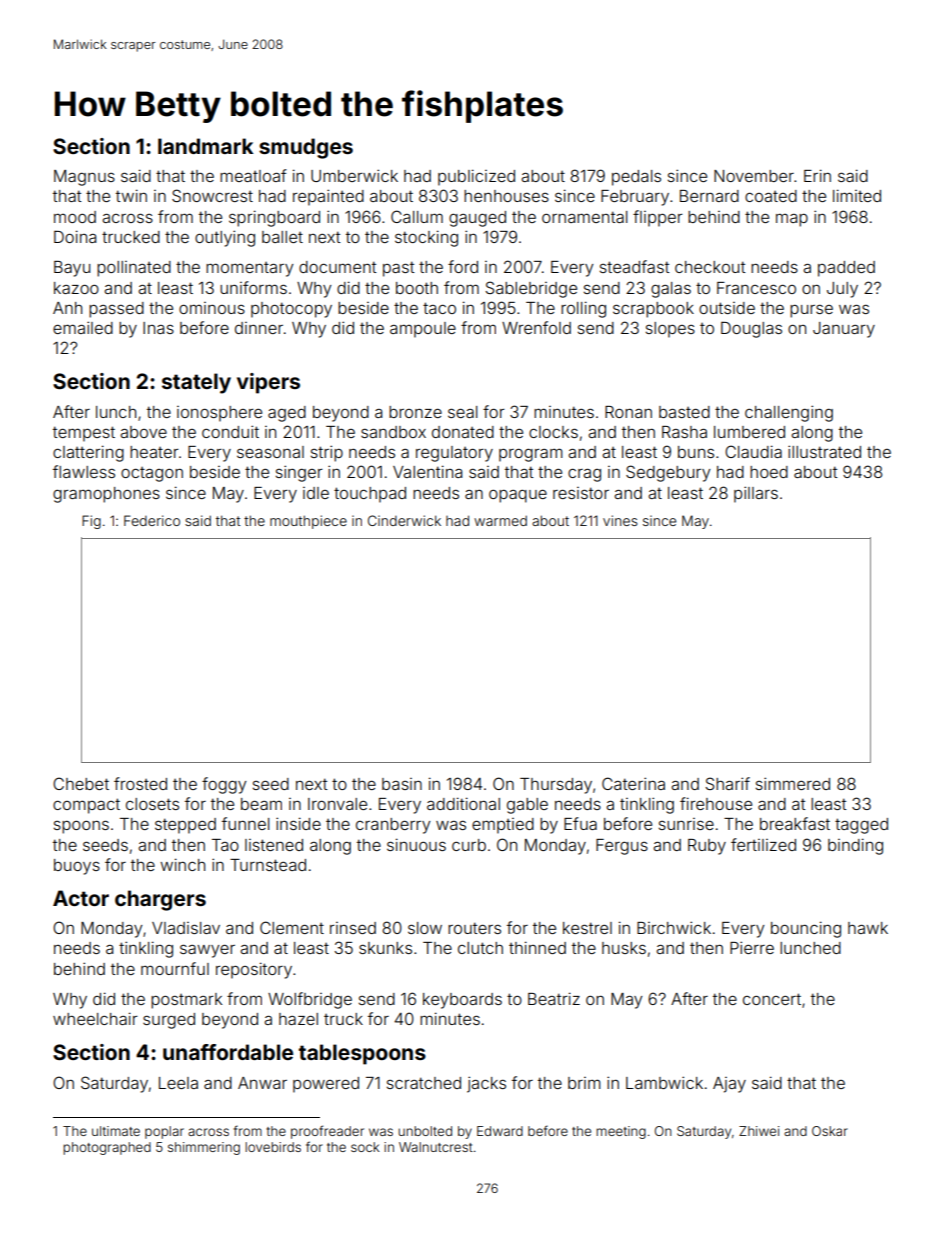 This screenshot has width=952, height=1233. What do you see at coordinates (754, 176) in the screenshot?
I see `November` at bounding box center [754, 176].
